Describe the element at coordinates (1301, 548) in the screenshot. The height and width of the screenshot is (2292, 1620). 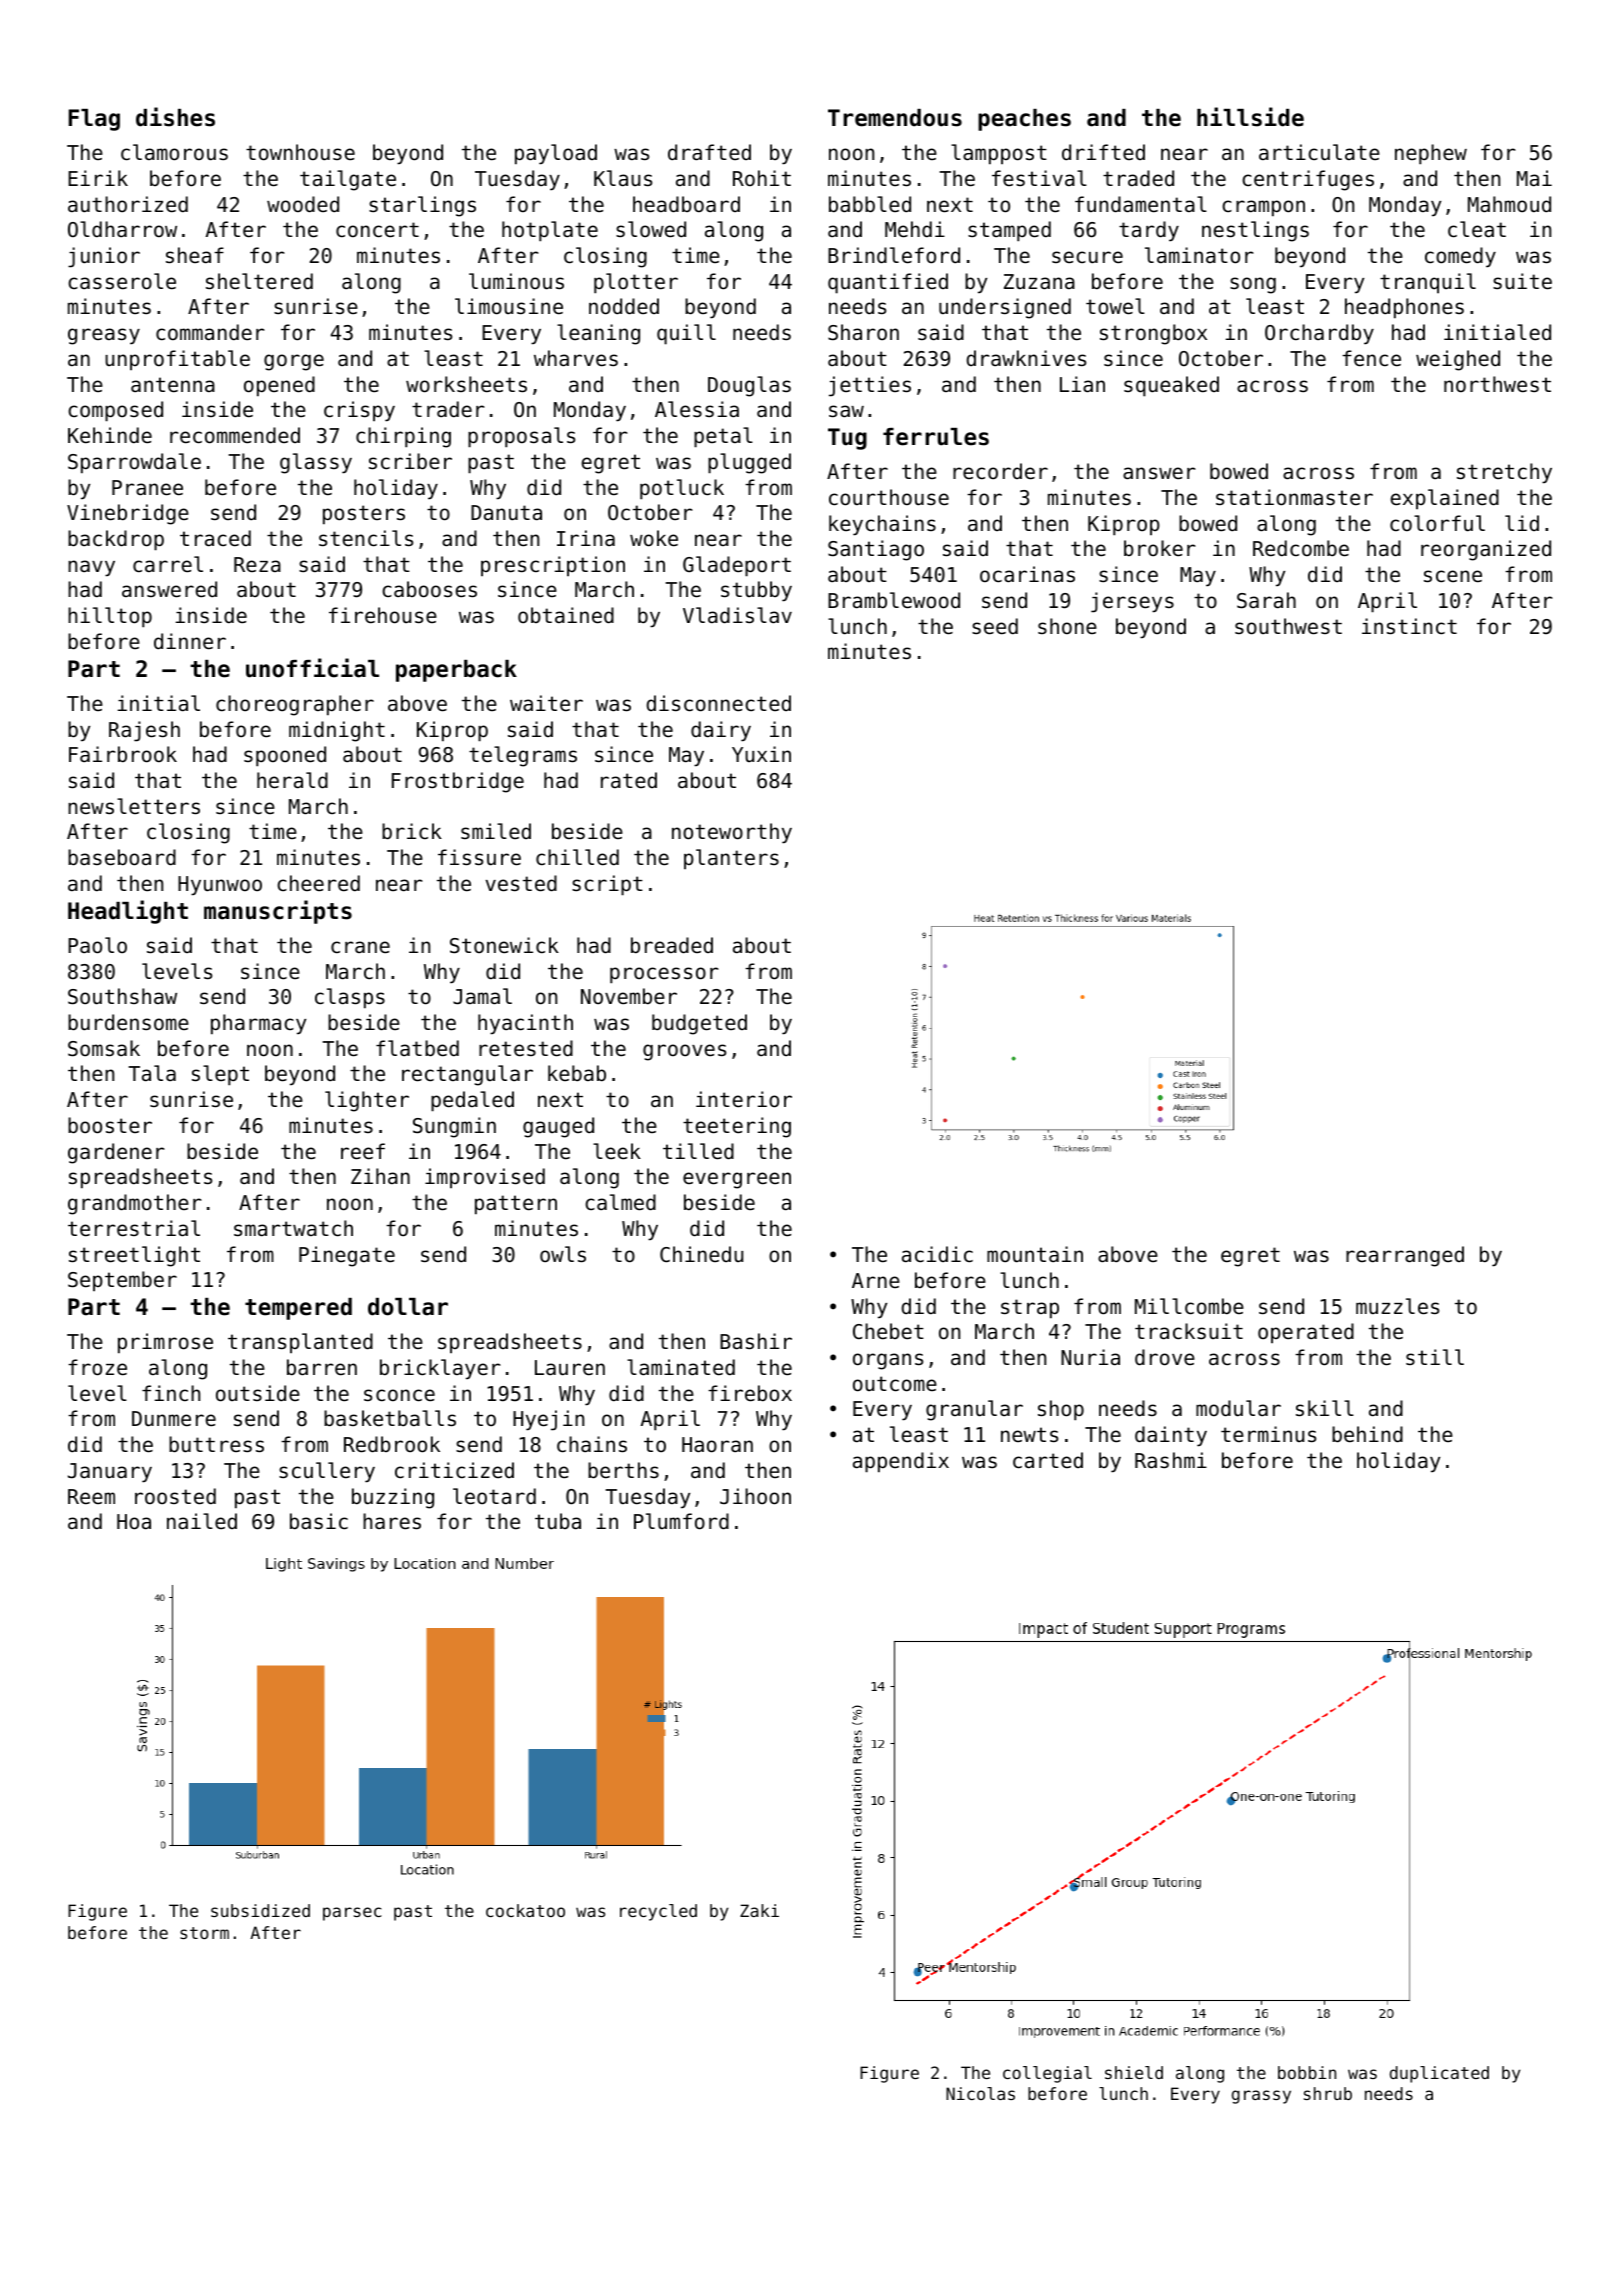
I see `Redcombe` at that location.
